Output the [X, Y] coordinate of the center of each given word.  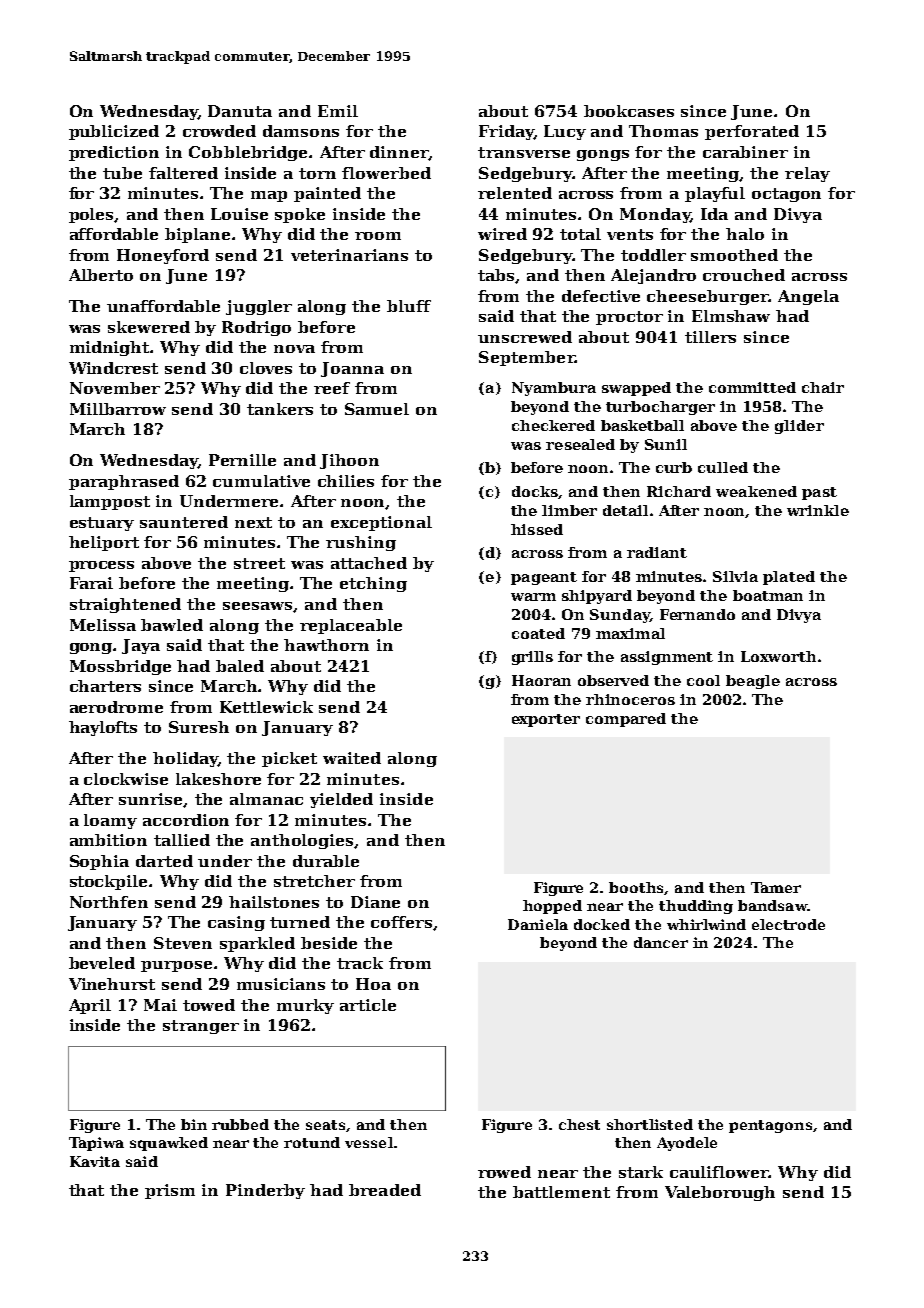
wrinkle [818, 510]
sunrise [151, 800]
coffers [401, 922]
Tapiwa [96, 1144]
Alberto [101, 275]
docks [535, 491]
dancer [661, 942]
